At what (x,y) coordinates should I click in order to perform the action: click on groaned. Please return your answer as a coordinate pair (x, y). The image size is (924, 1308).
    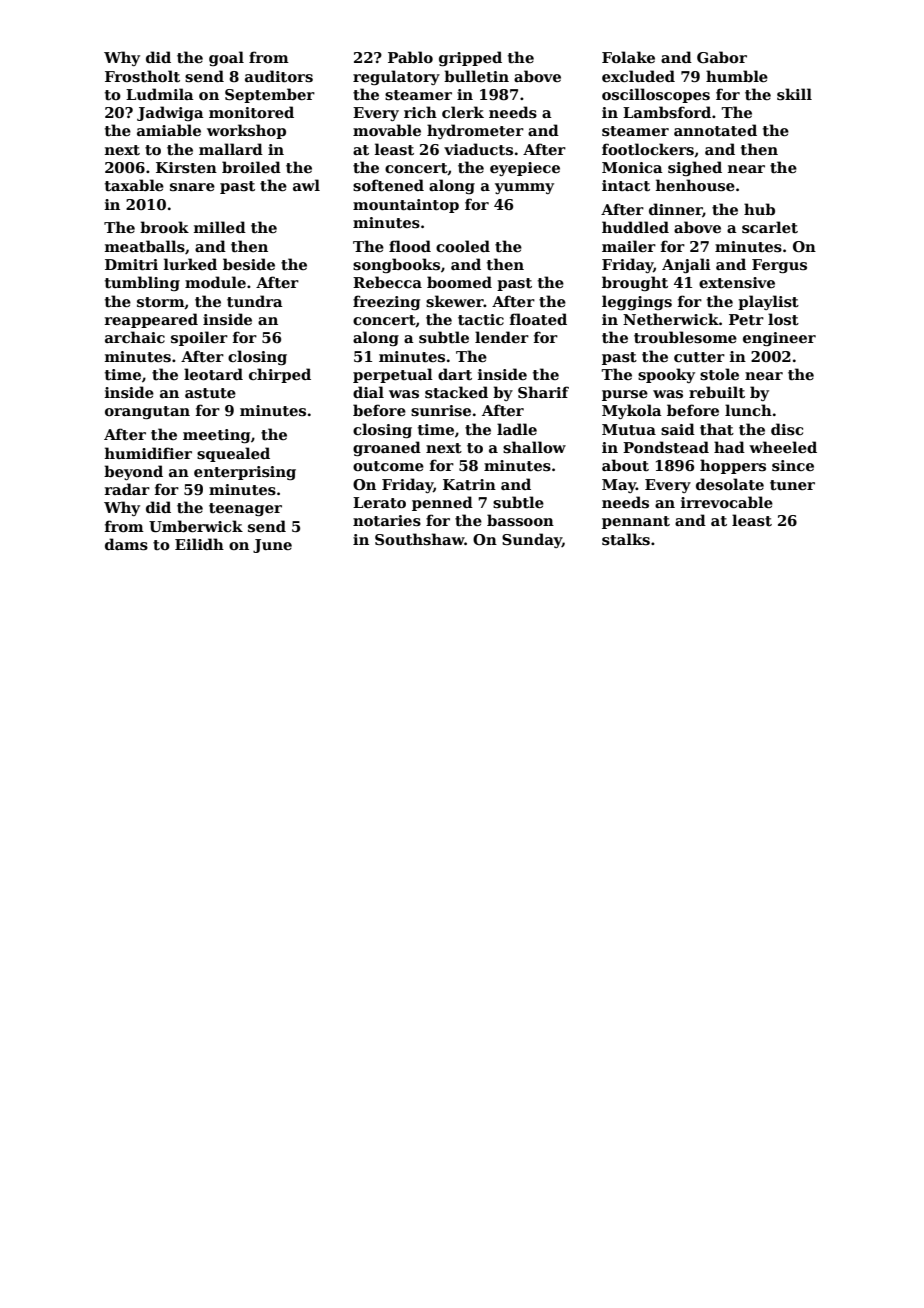
    Looking at the image, I should click on (387, 448).
